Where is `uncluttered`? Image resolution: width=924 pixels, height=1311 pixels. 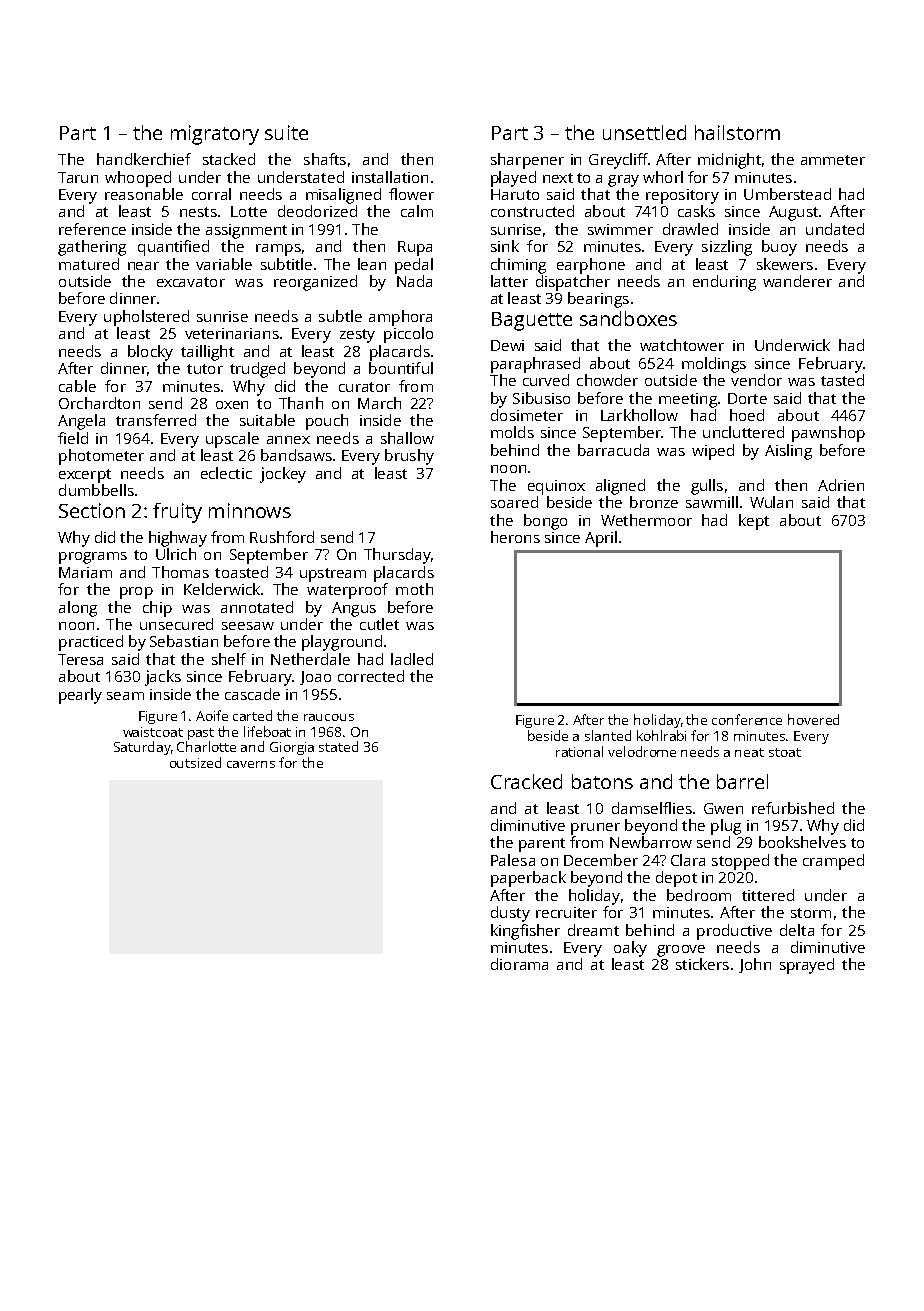 uncluttered is located at coordinates (743, 432).
